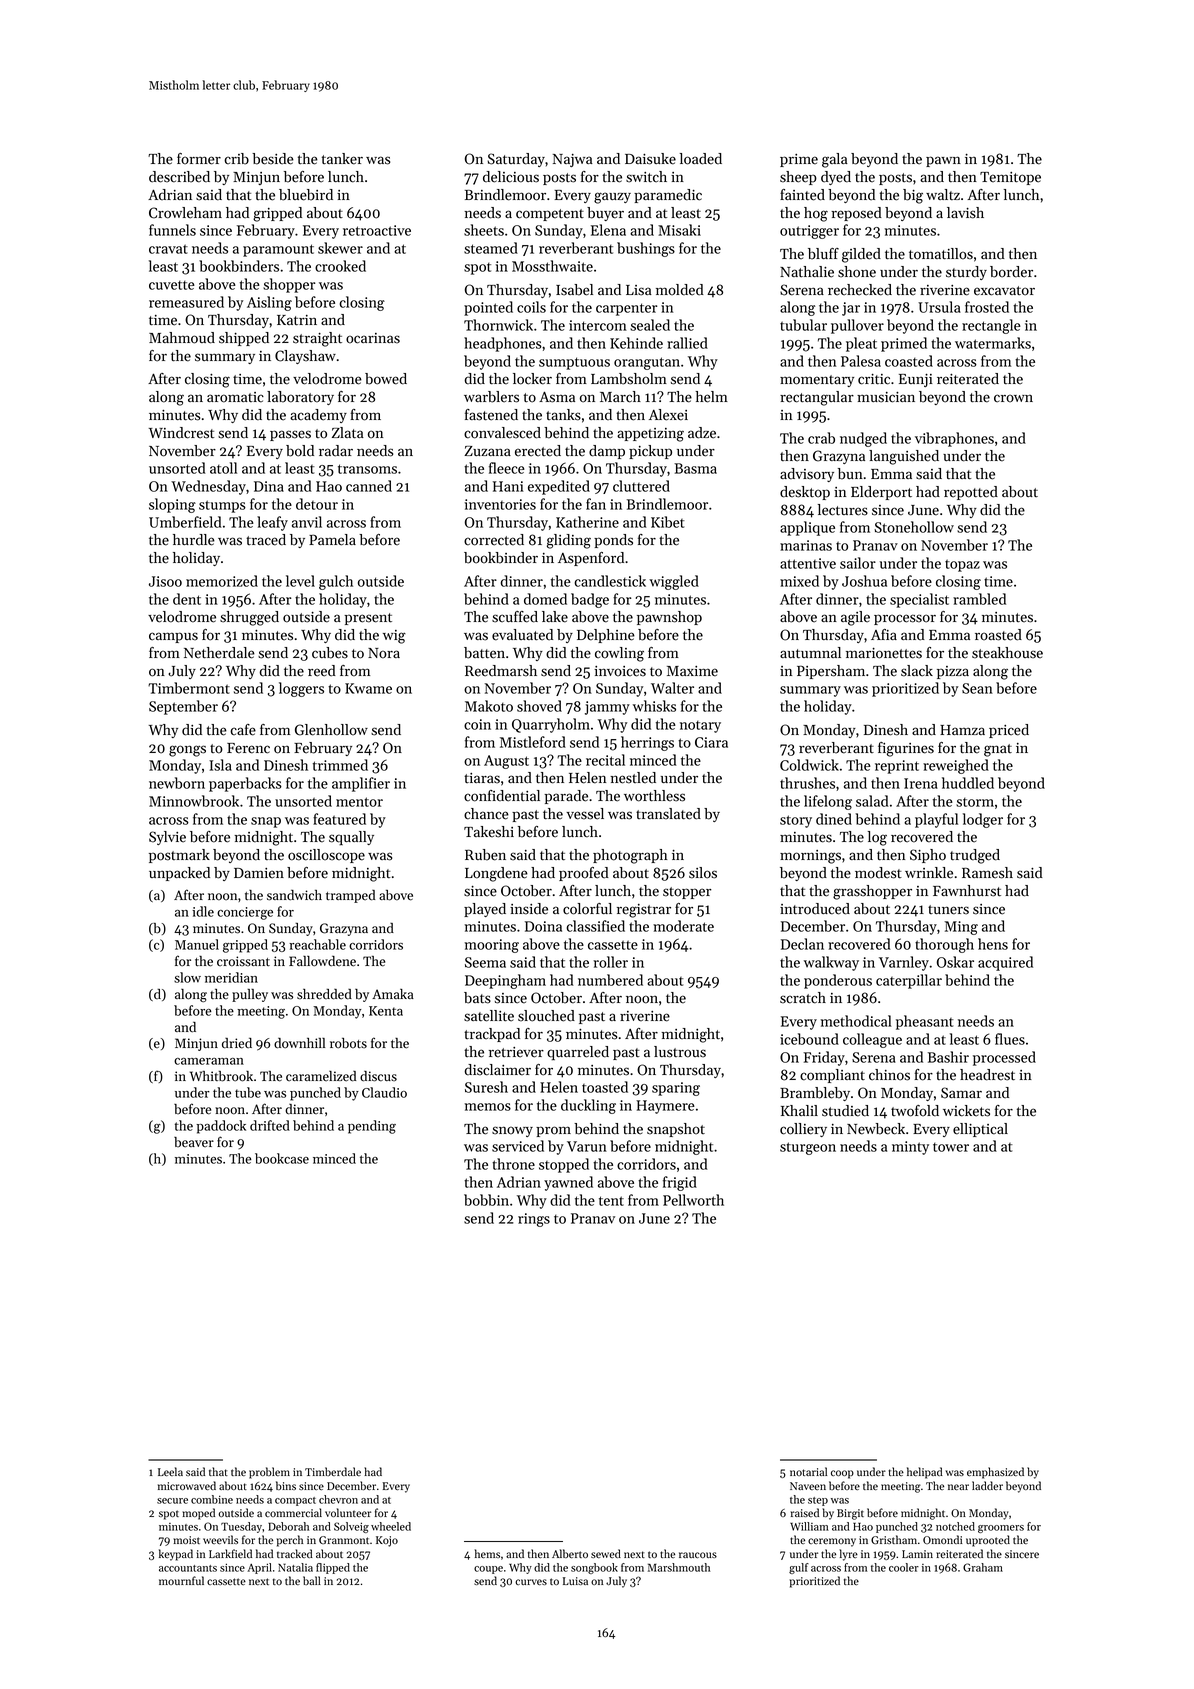 This page has width=1194, height=1689. What do you see at coordinates (1007, 653) in the page?
I see `steakhouse` at bounding box center [1007, 653].
